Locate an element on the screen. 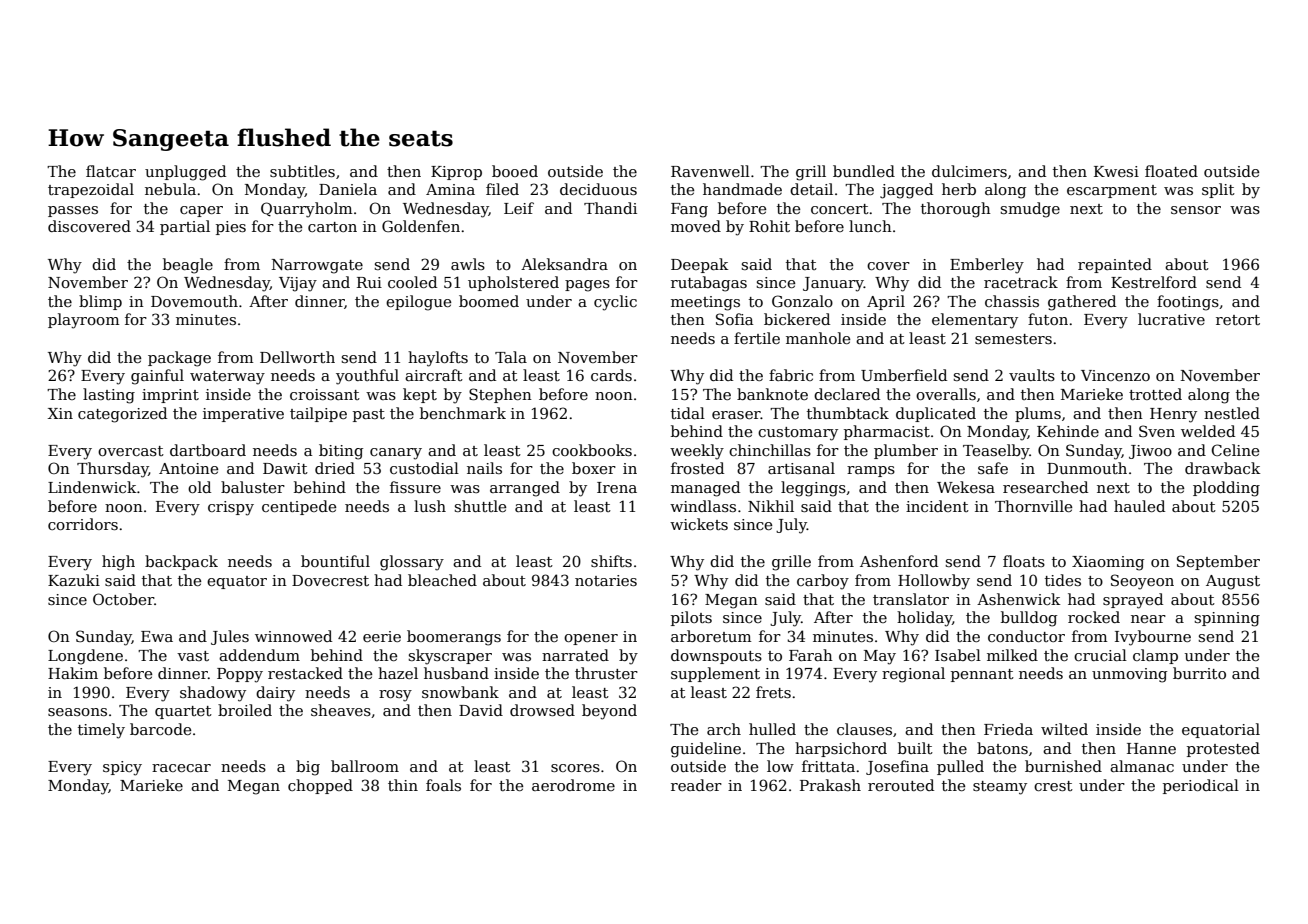  aerodrome is located at coordinates (573, 785).
